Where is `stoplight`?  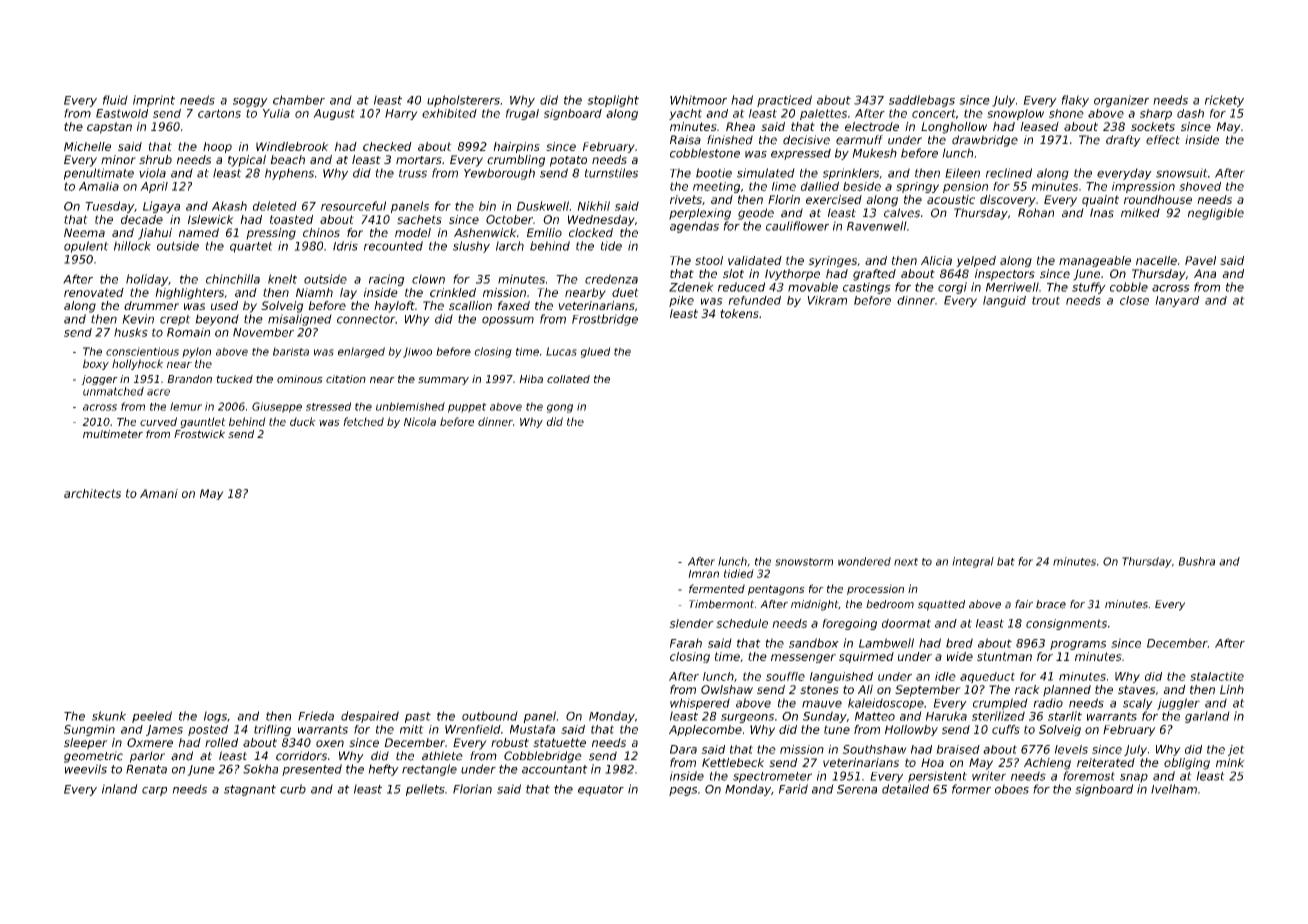
stoplight is located at coordinates (613, 101).
